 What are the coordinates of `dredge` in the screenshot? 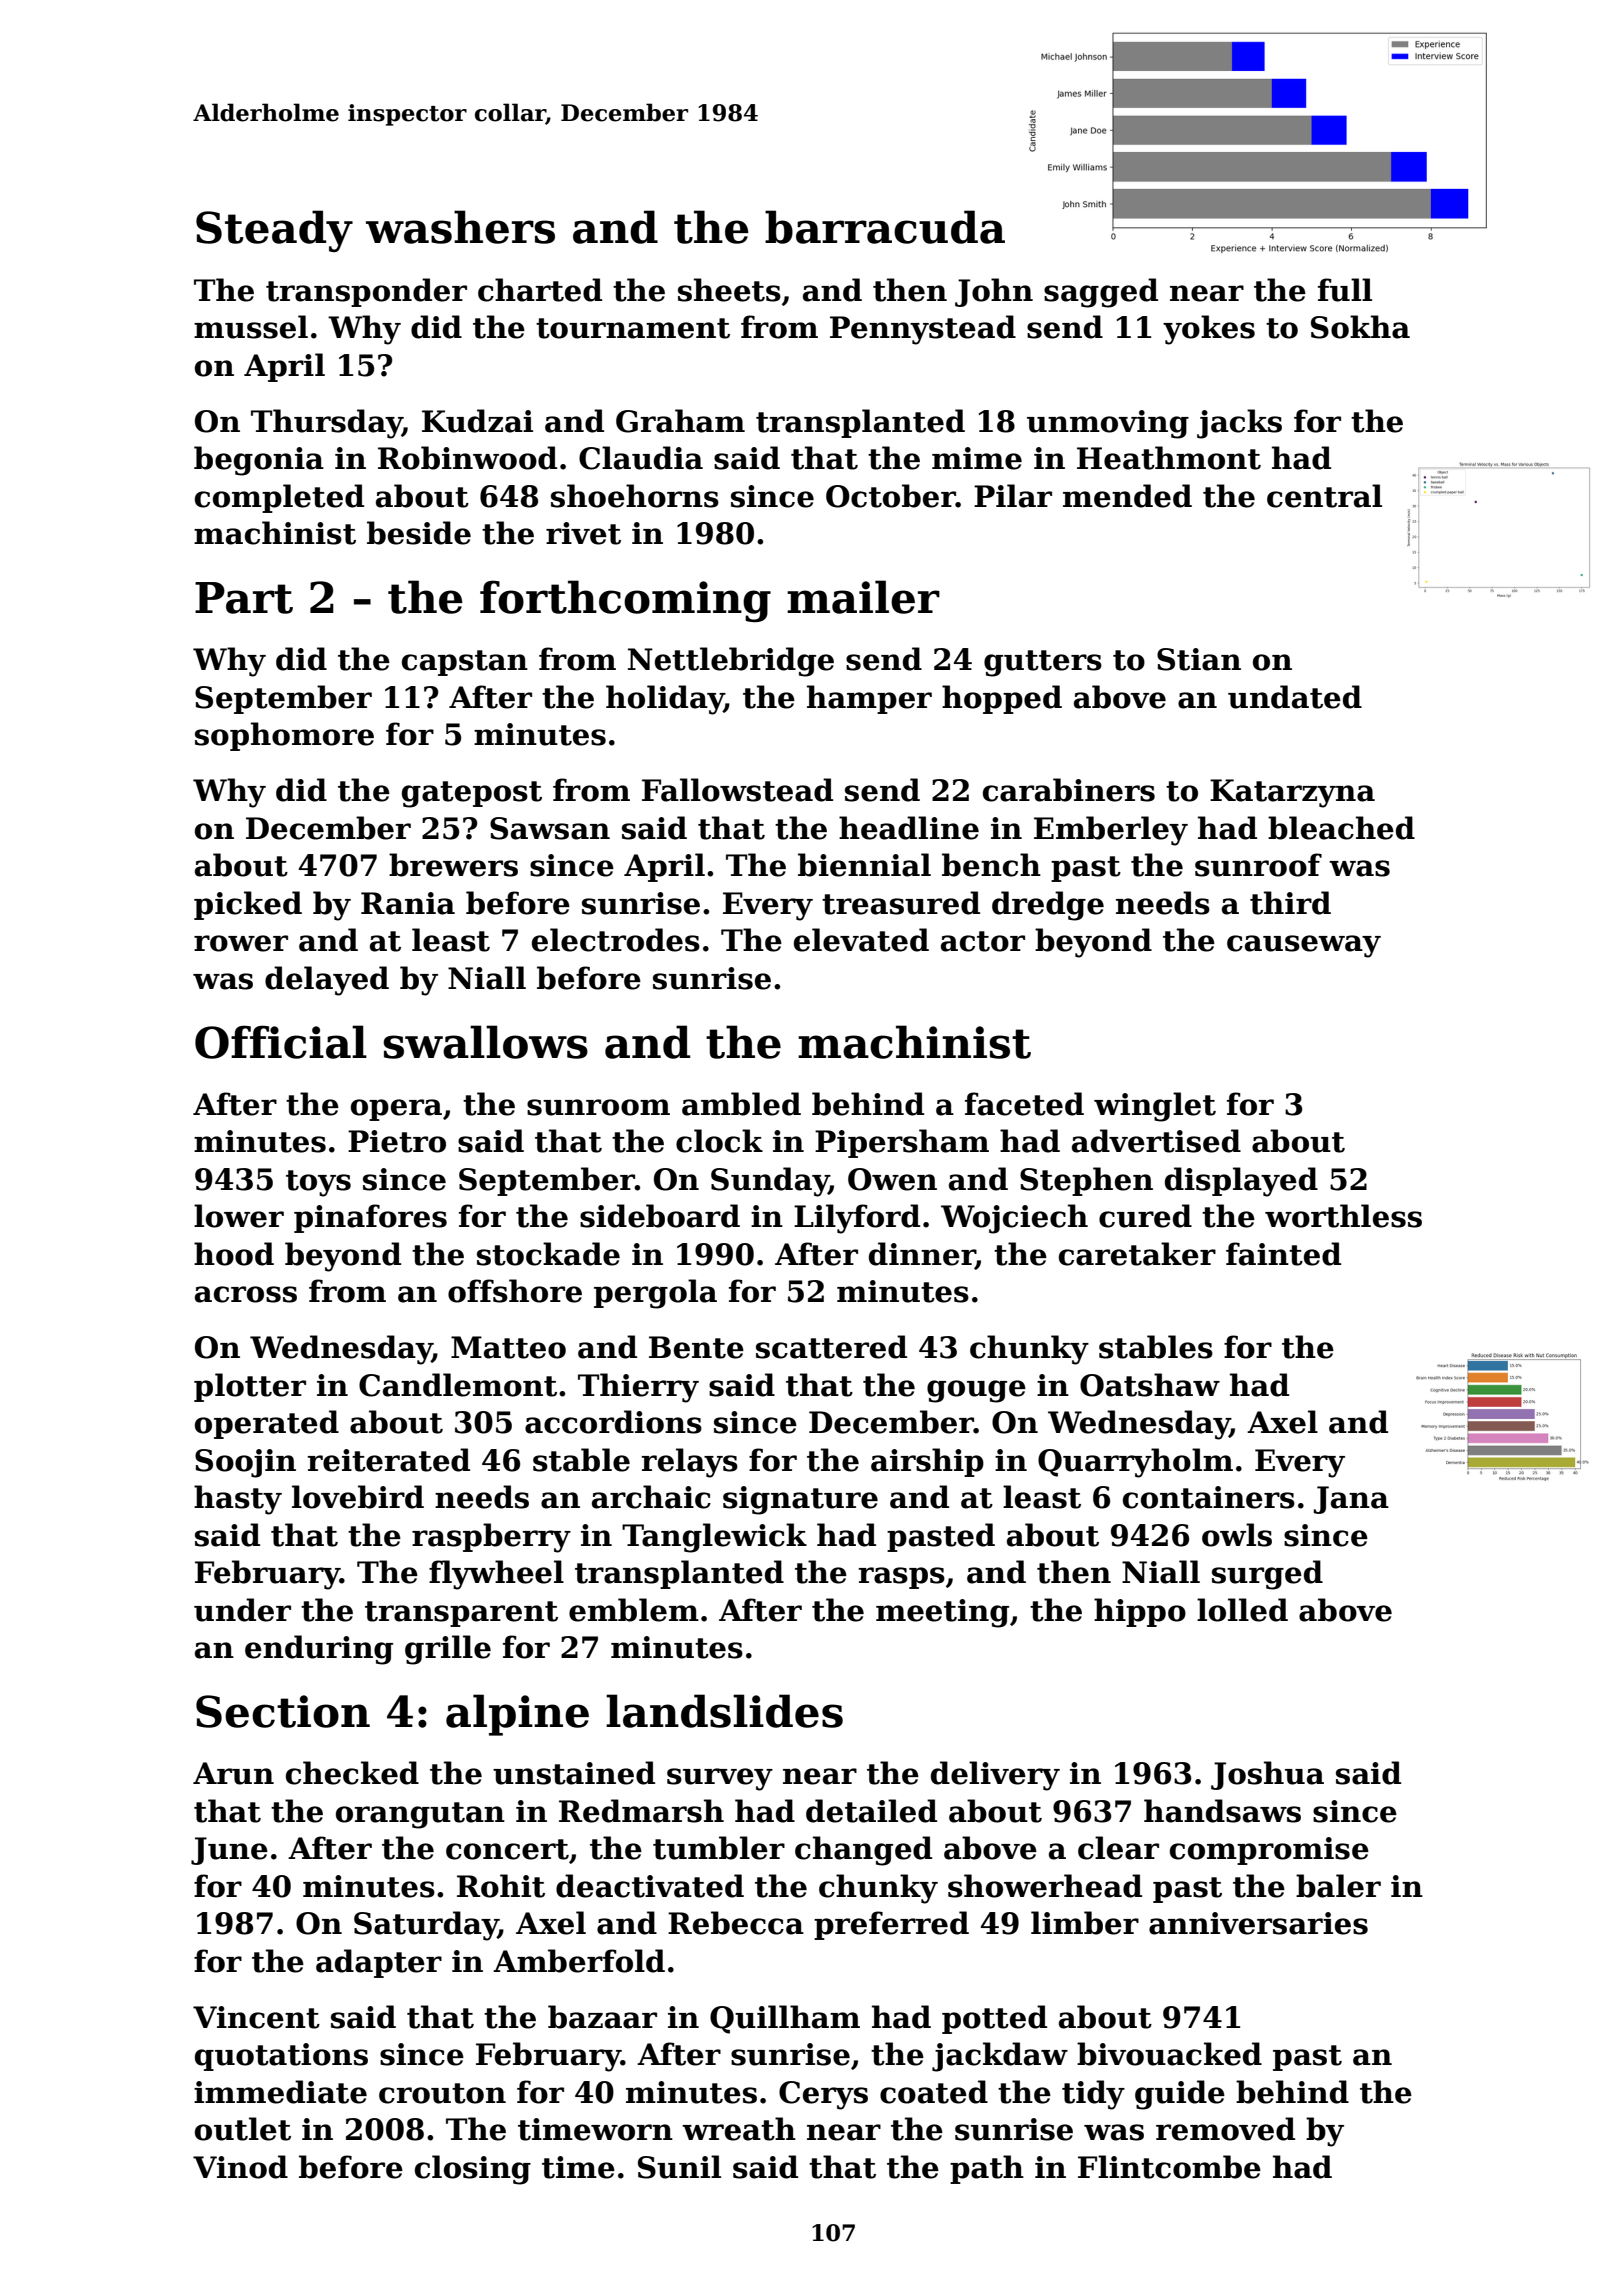 It's located at (1048, 906).
